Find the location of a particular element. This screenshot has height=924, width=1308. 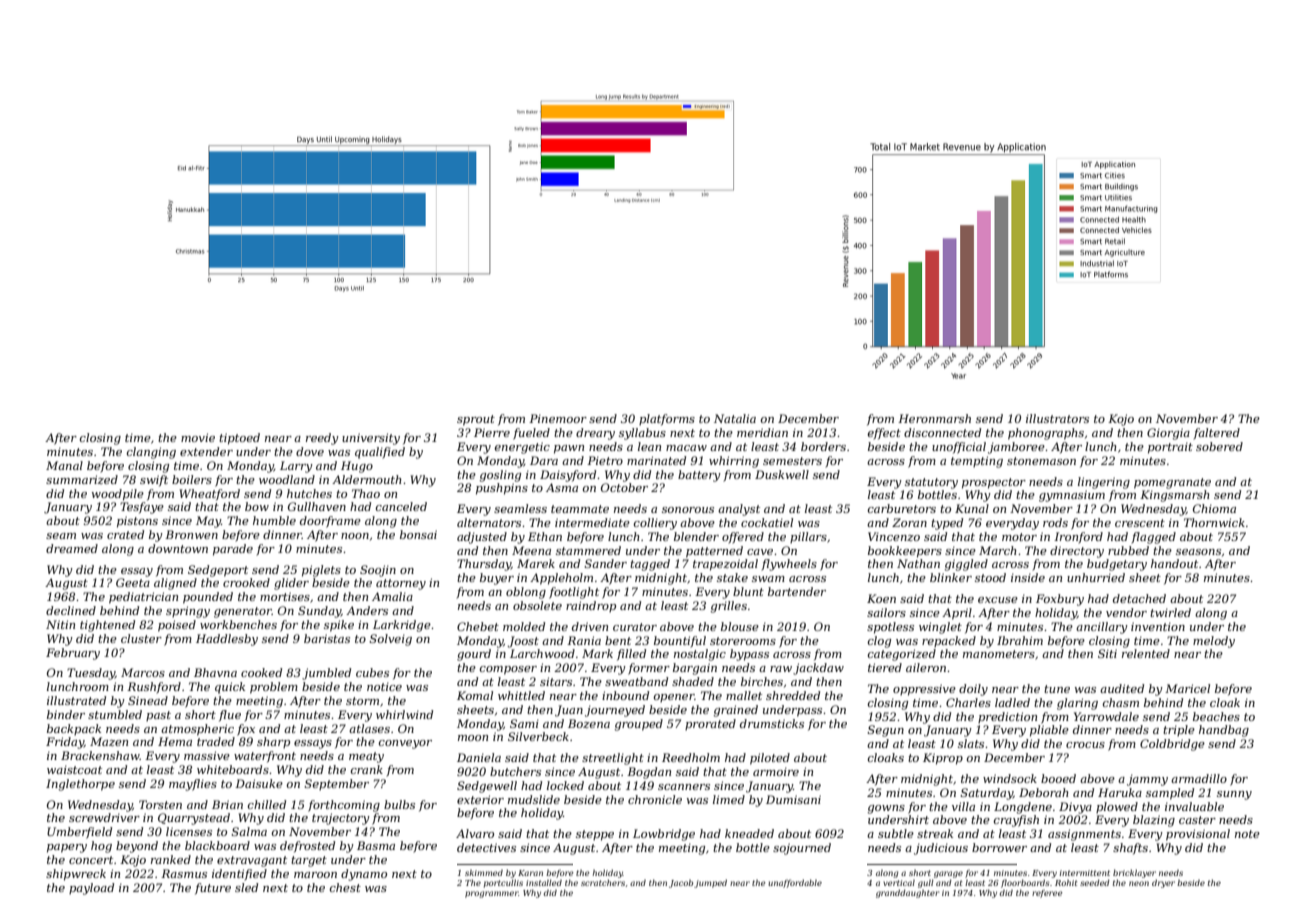

shredded is located at coordinates (793, 695).
